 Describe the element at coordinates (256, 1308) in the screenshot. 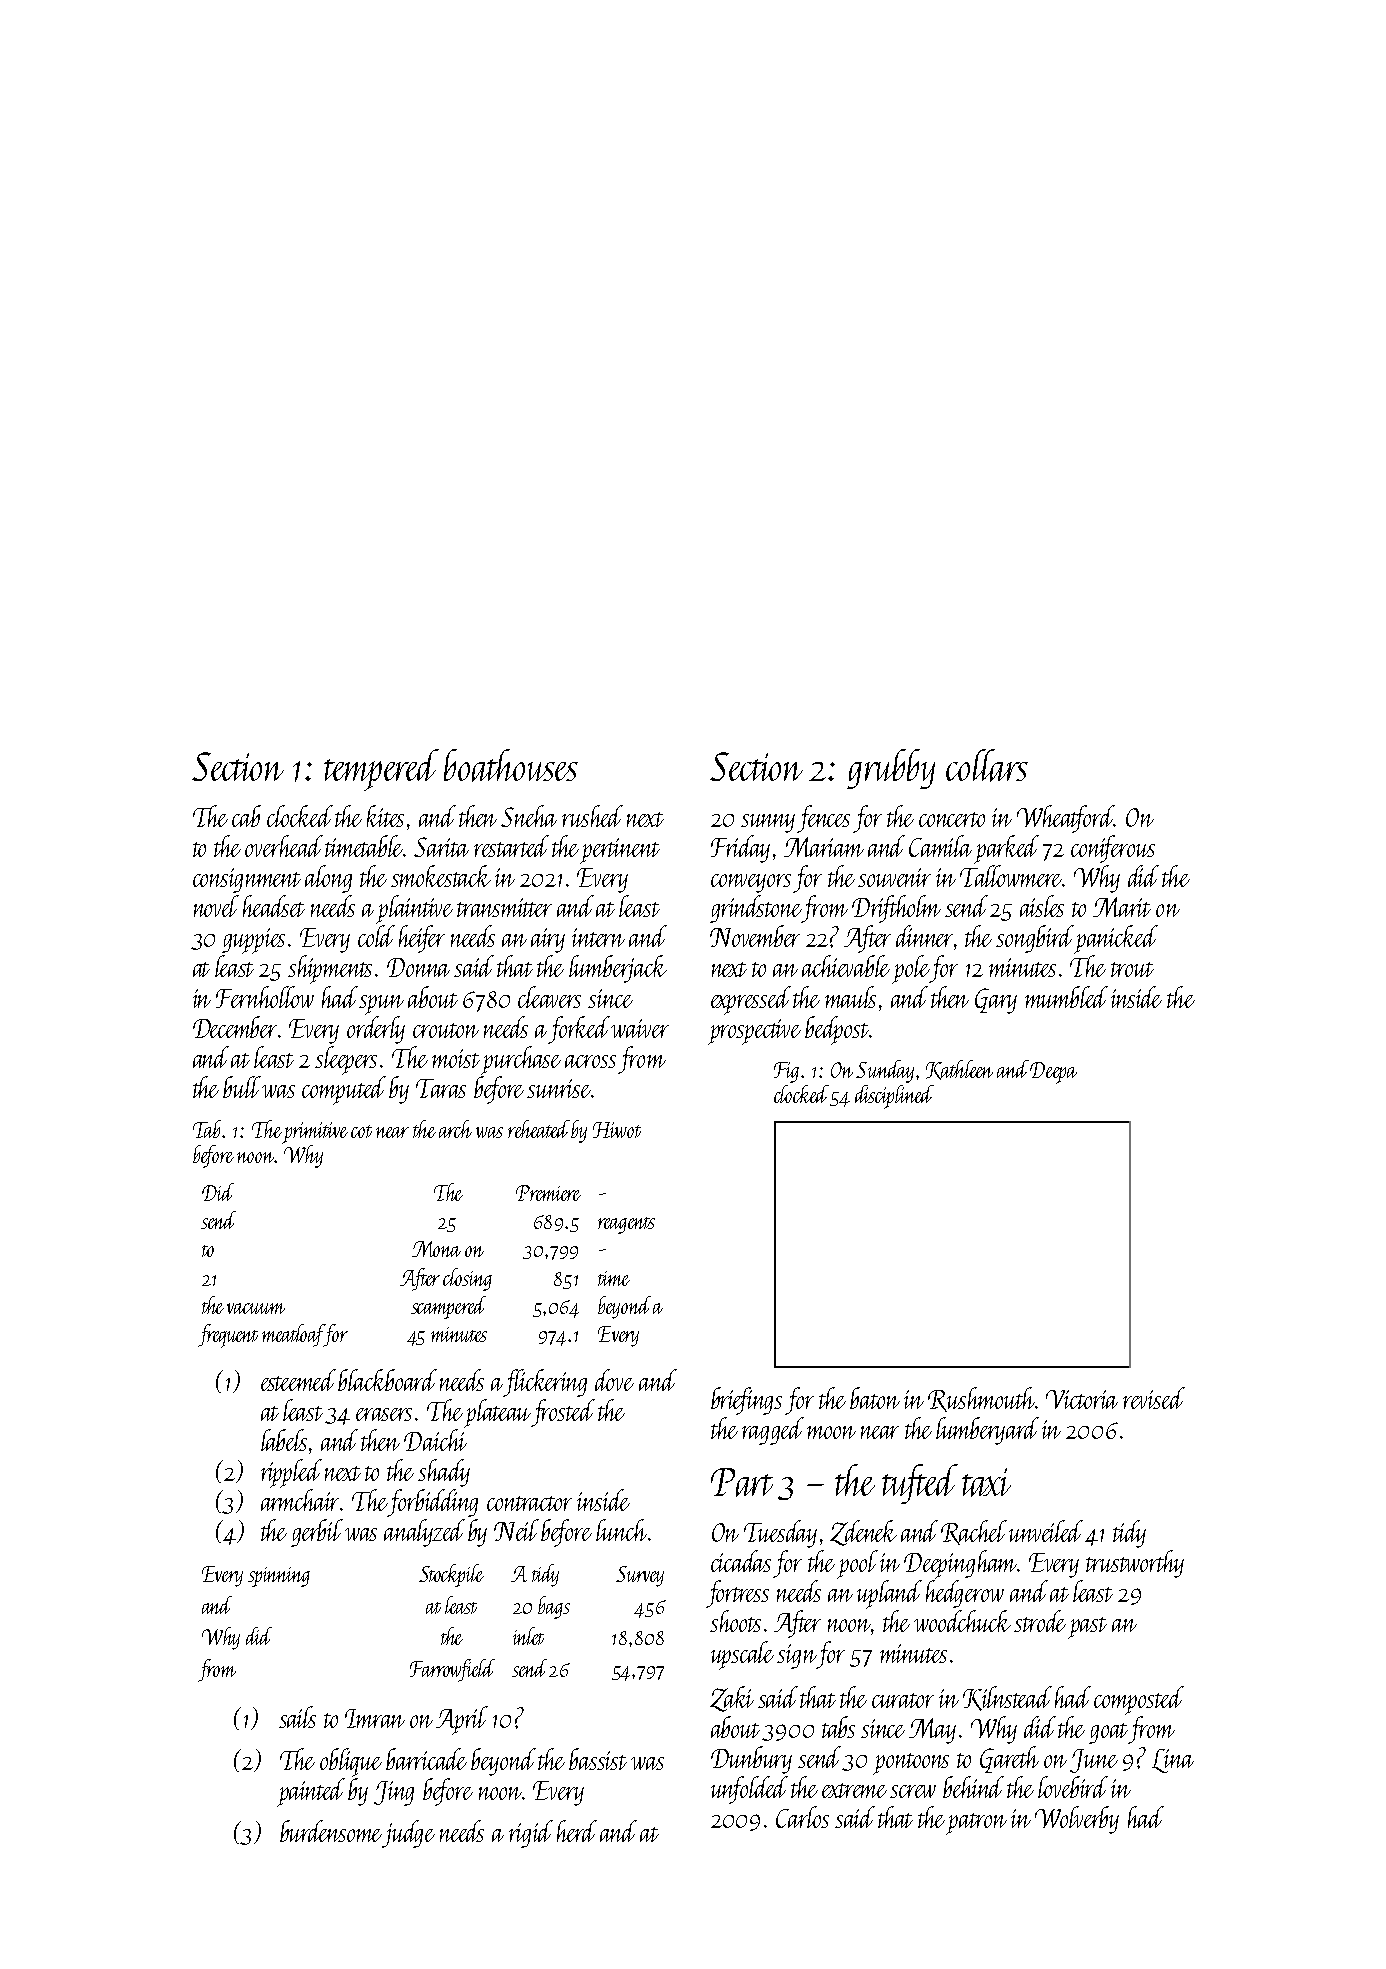

I see `vacuum` at that location.
